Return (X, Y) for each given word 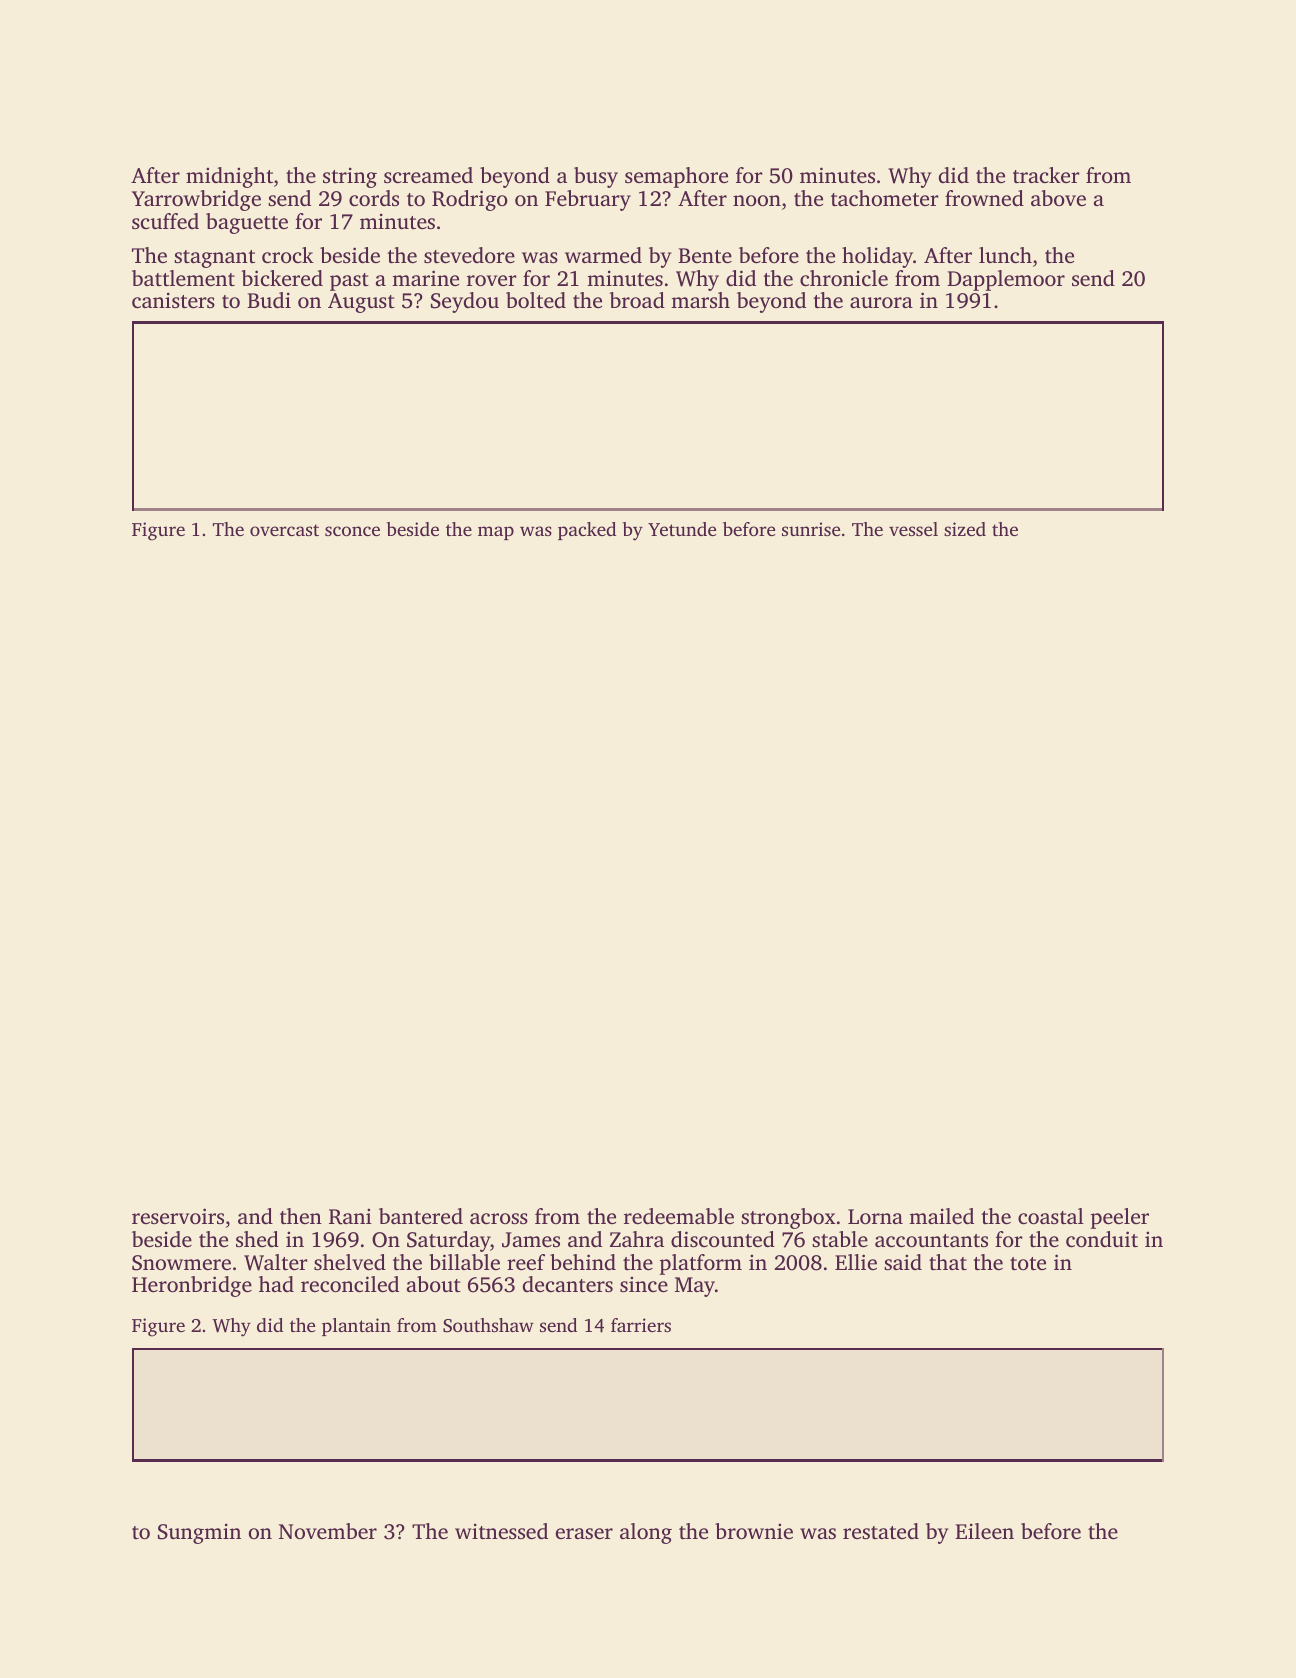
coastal (1051, 1216)
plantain (356, 1327)
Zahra (637, 1239)
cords (374, 198)
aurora (881, 302)
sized (965, 529)
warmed (603, 255)
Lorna (875, 1216)
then (301, 1216)
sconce (352, 531)
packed (587, 531)
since (644, 1284)
